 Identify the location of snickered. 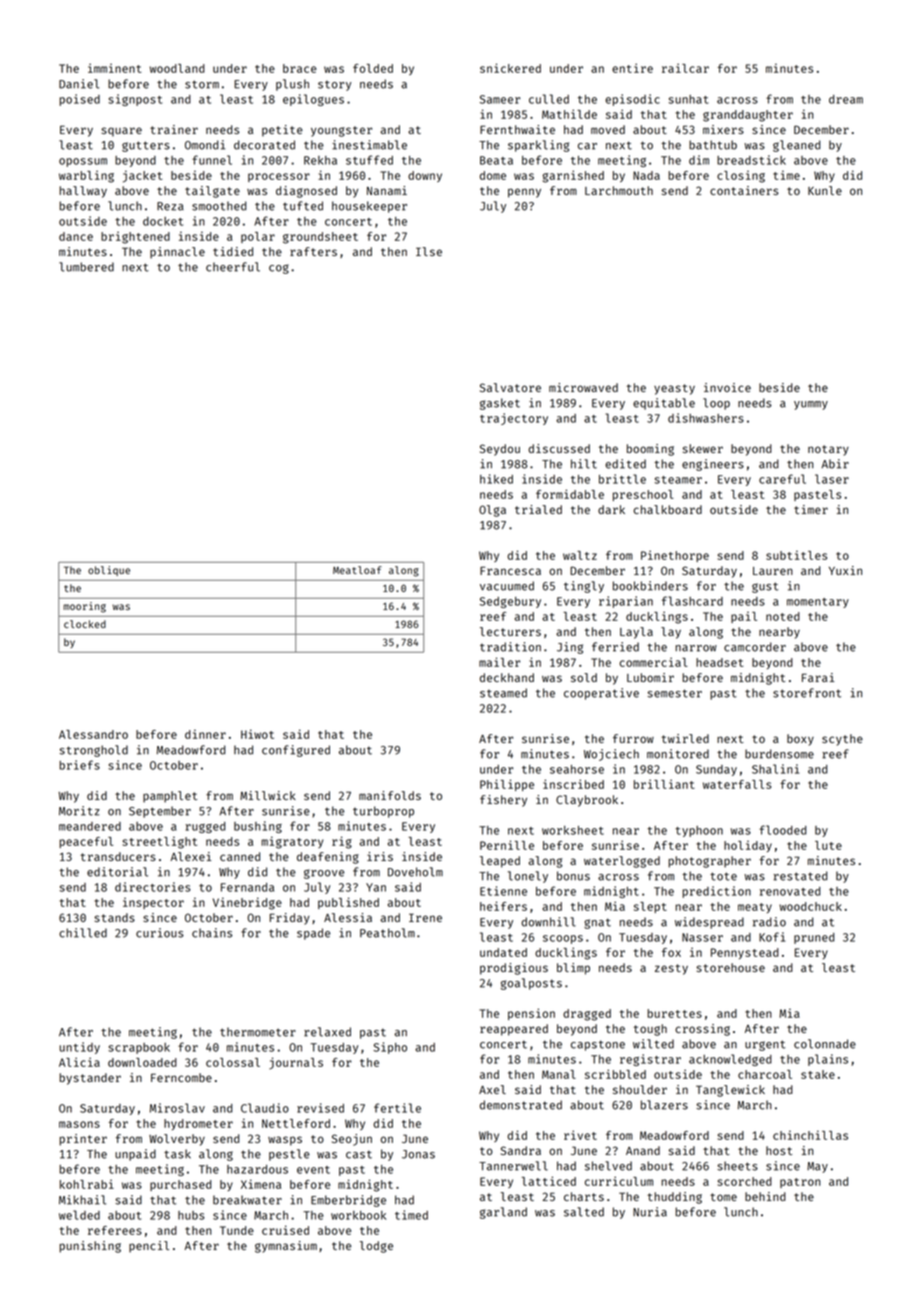
(510, 68).
